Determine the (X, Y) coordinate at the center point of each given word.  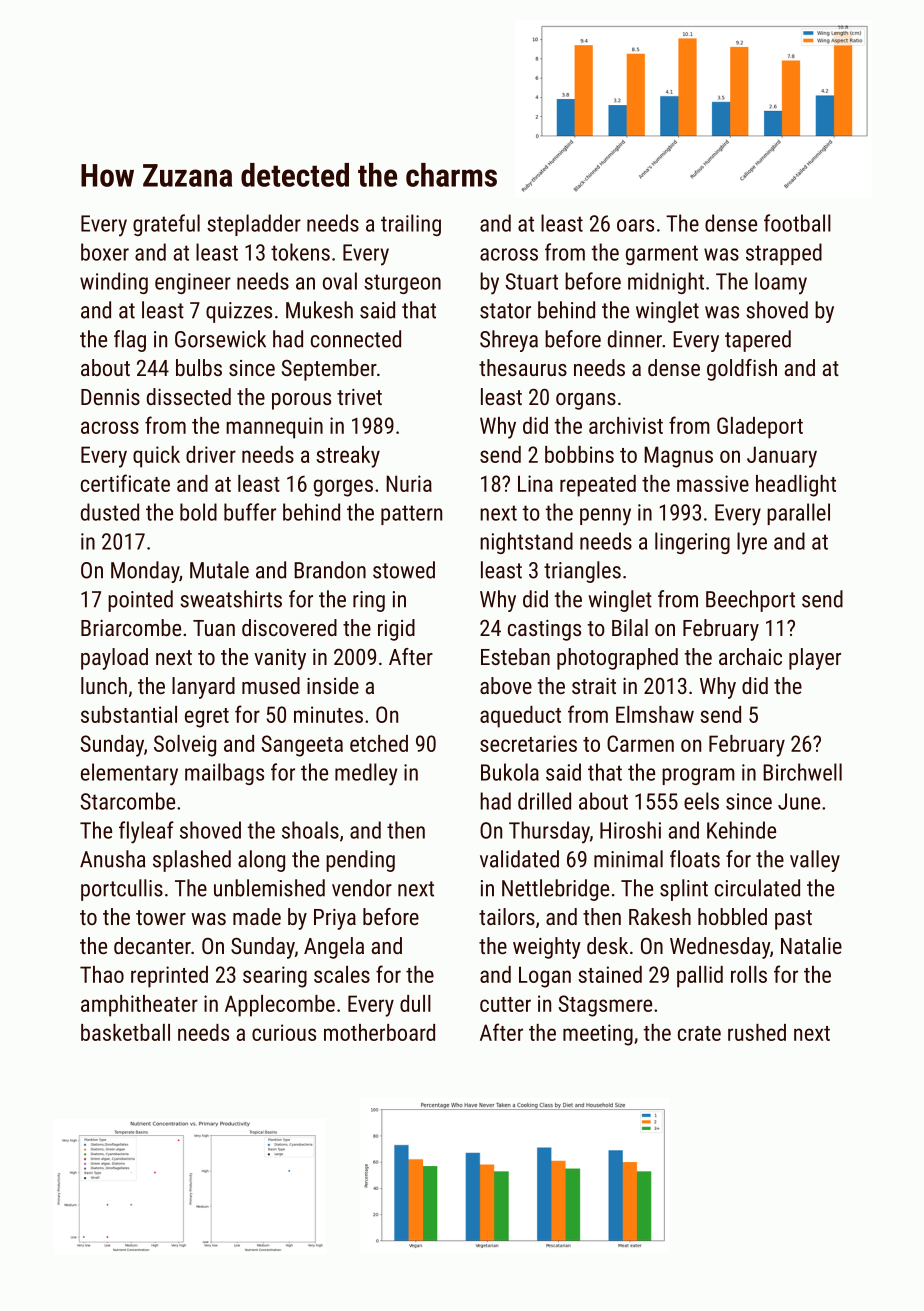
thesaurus (523, 367)
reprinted (169, 977)
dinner (635, 339)
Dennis (110, 397)
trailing (411, 225)
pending (360, 861)
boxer (105, 252)
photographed (617, 659)
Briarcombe (131, 627)
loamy (781, 283)
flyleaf (146, 832)
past (793, 920)
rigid (396, 630)
